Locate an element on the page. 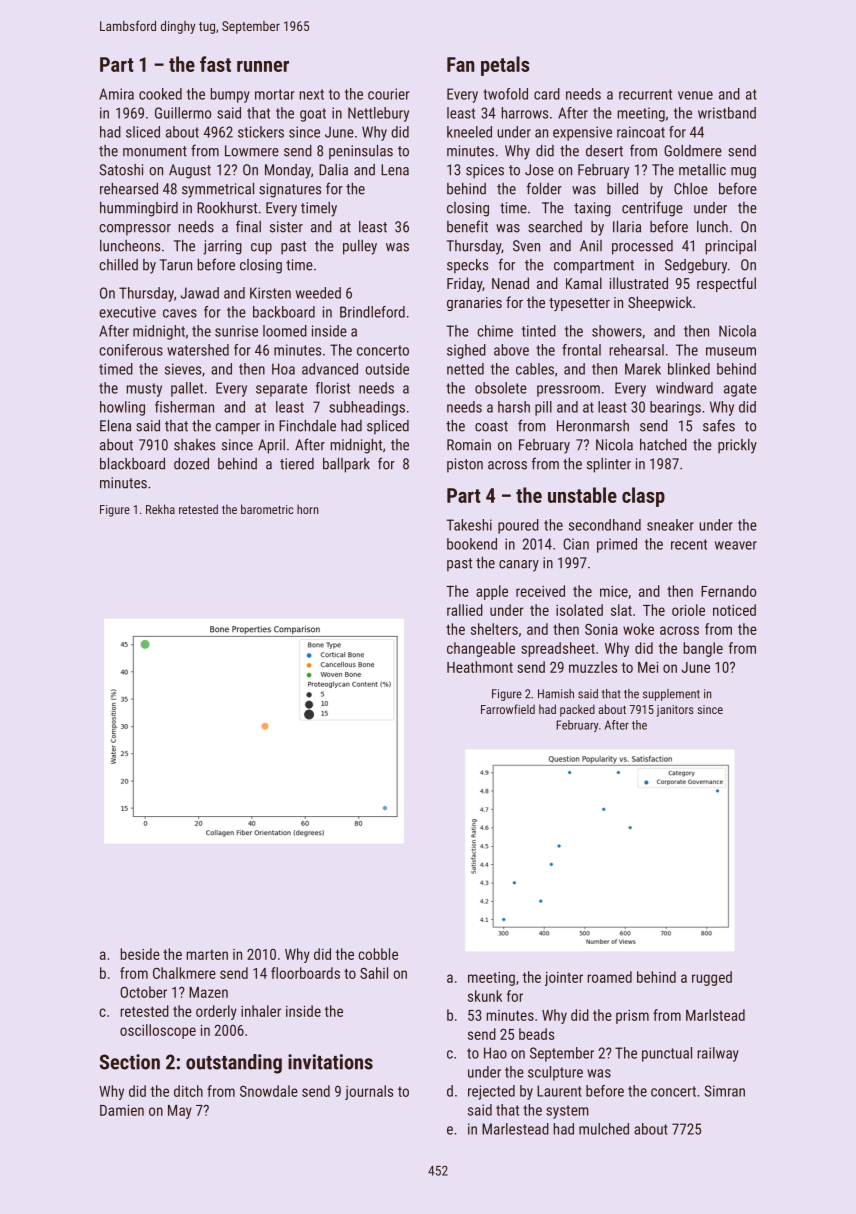  final is located at coordinates (248, 226).
